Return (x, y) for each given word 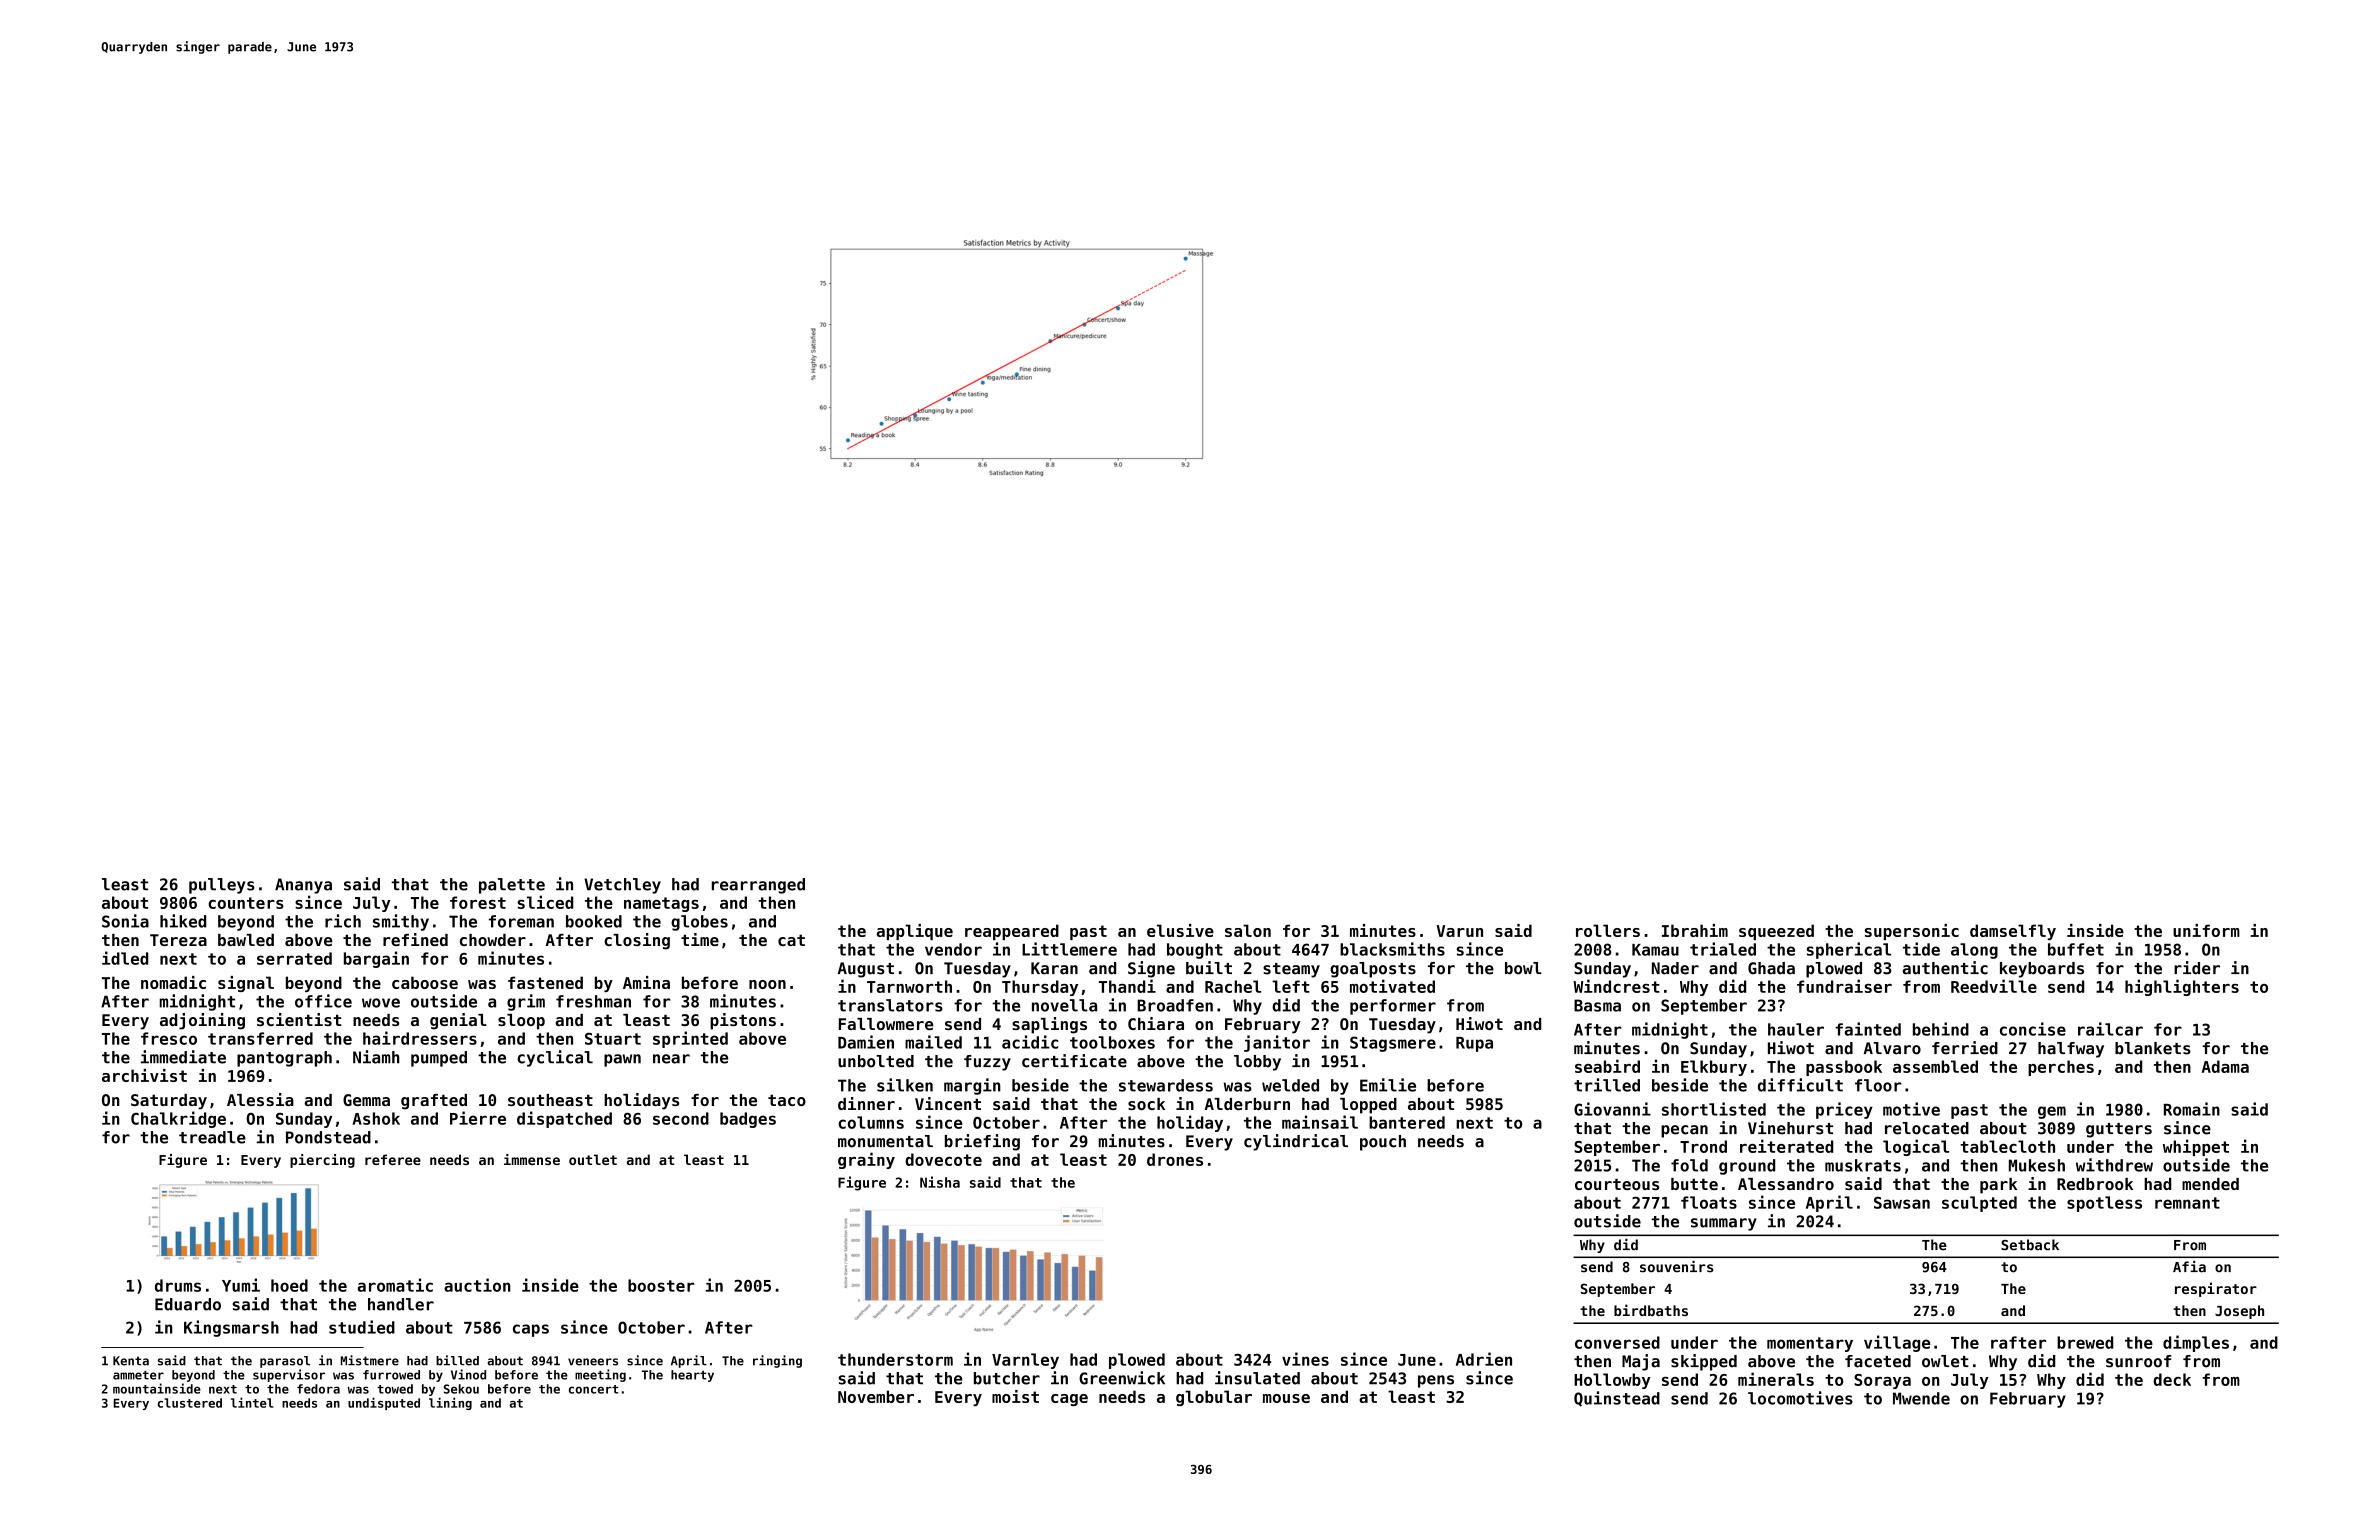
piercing (322, 1161)
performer (1393, 1007)
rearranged (758, 886)
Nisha (940, 1182)
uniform (2206, 930)
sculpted (1979, 1204)
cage (1069, 1400)
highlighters (2182, 987)
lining (450, 1403)
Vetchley (622, 886)
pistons (743, 1021)
